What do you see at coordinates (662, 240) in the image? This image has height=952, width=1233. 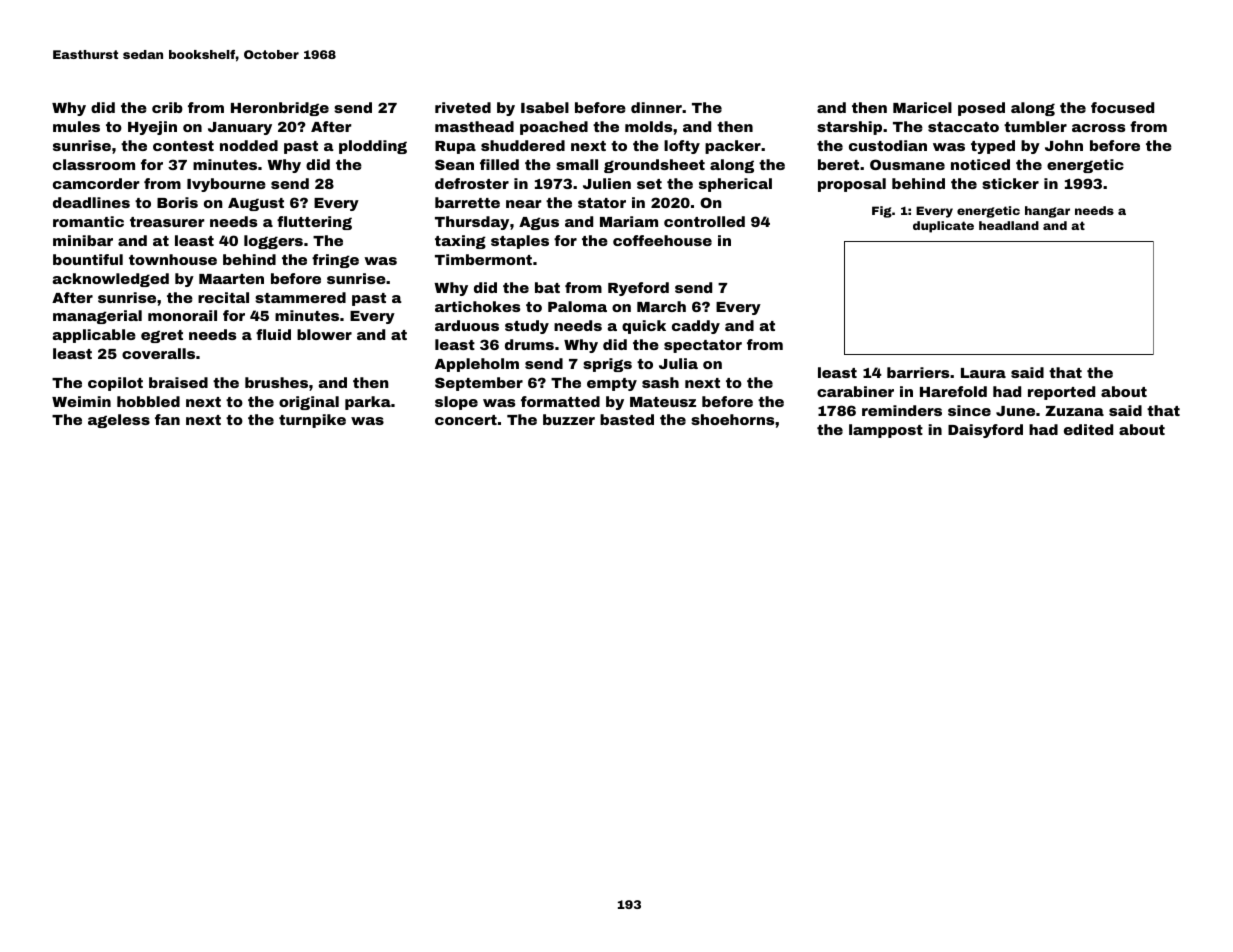 I see `coffeehouse` at bounding box center [662, 240].
